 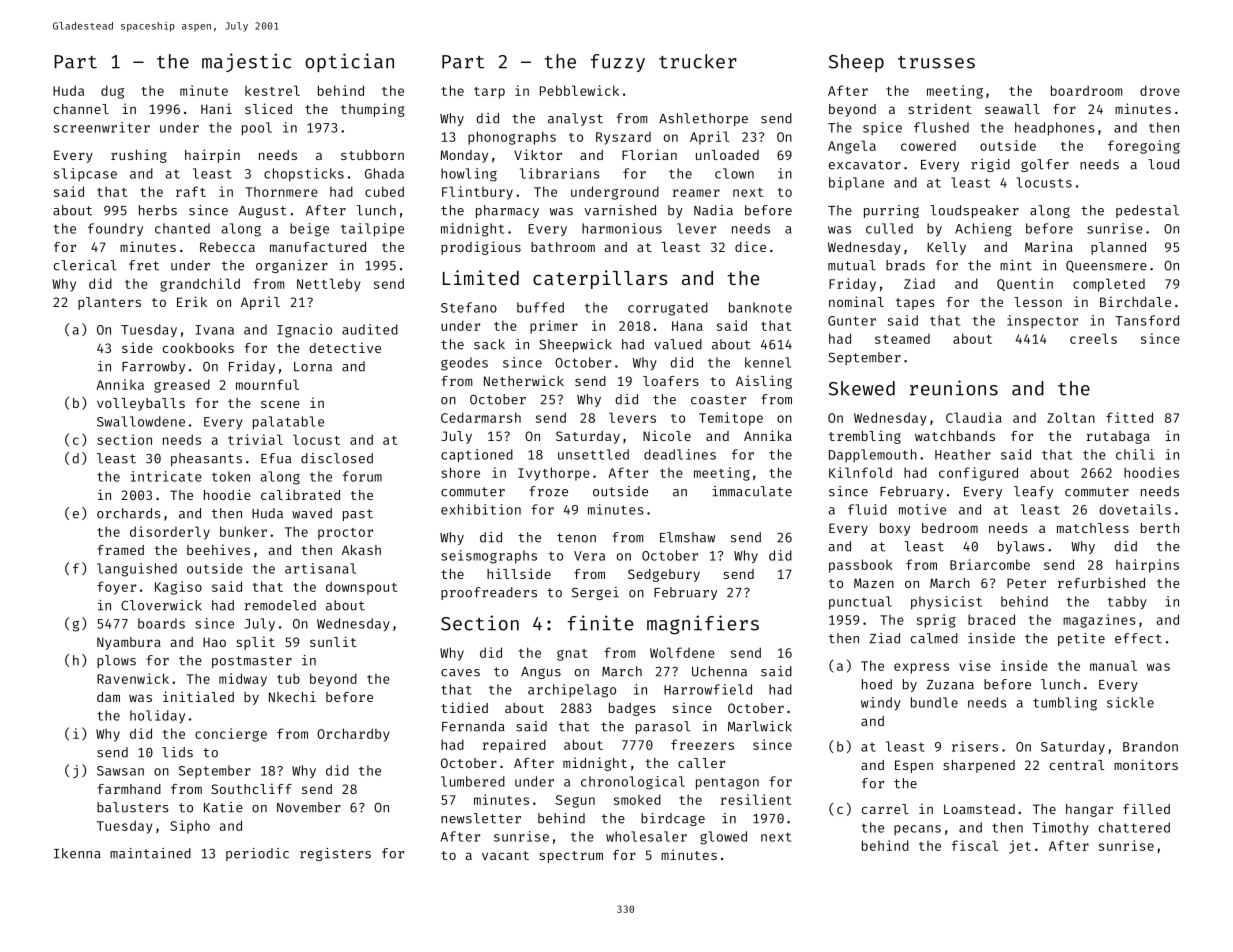 What do you see at coordinates (1135, 454) in the page?
I see `chili` at bounding box center [1135, 454].
